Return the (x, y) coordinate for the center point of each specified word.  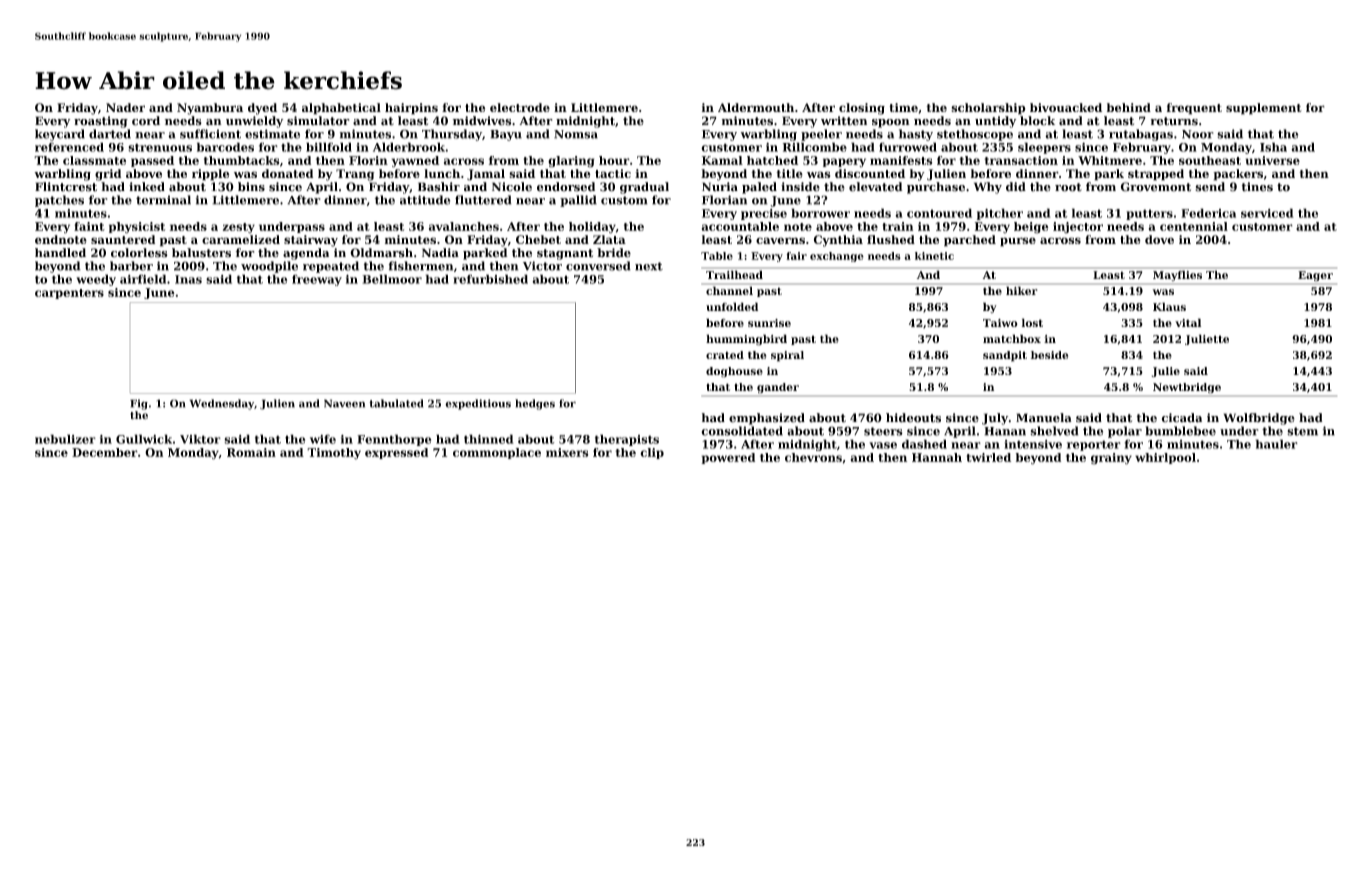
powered (728, 458)
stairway (311, 241)
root (1068, 187)
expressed (396, 453)
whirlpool (1165, 458)
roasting (101, 122)
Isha (1273, 147)
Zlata (609, 239)
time (903, 107)
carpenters (69, 294)
